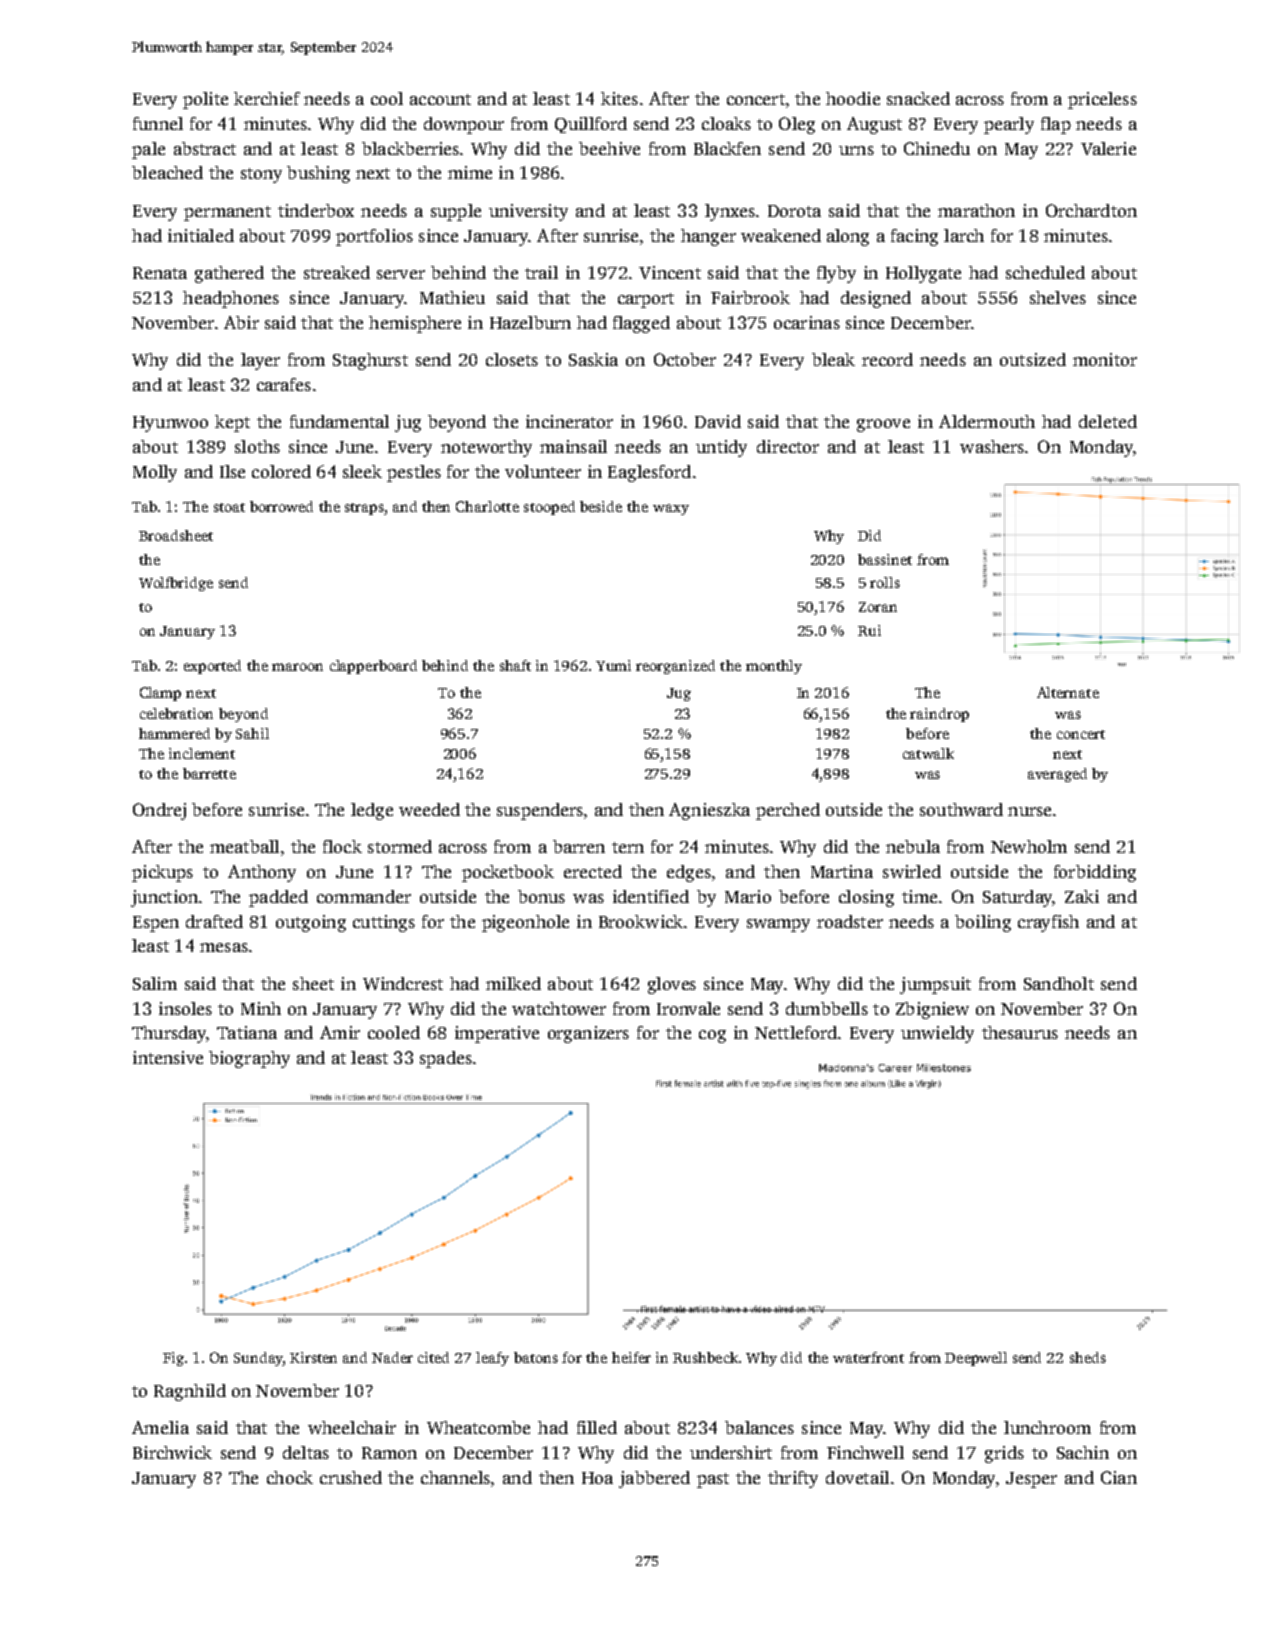 The image size is (1269, 1642). I want to click on designed, so click(876, 299).
